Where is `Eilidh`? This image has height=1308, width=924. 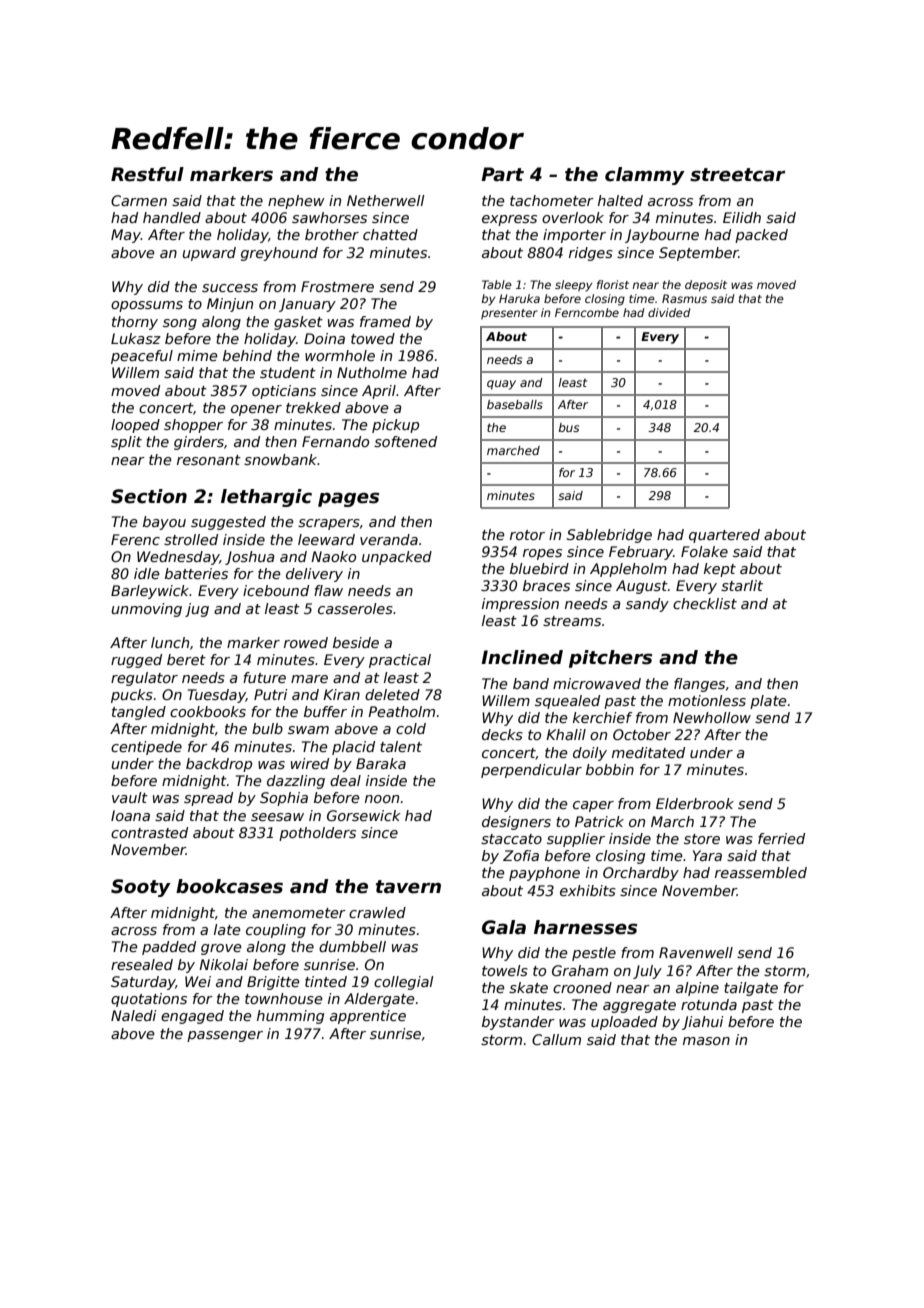 Eilidh is located at coordinates (742, 217).
